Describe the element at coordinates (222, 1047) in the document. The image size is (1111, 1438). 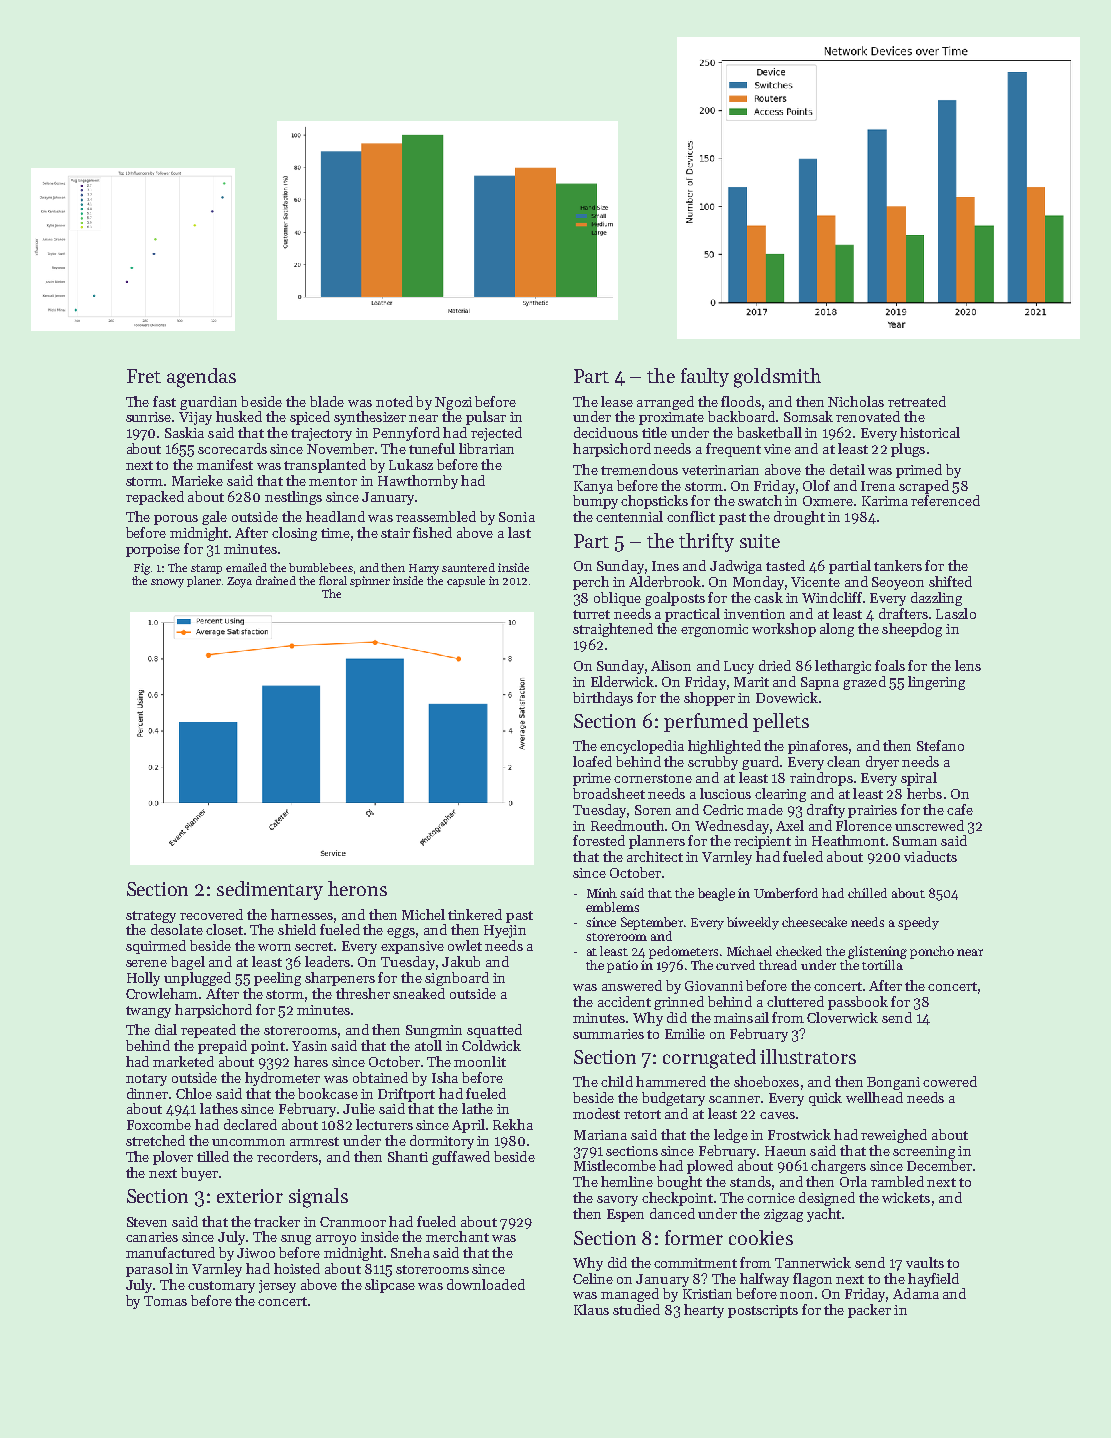
I see `prepaid` at that location.
